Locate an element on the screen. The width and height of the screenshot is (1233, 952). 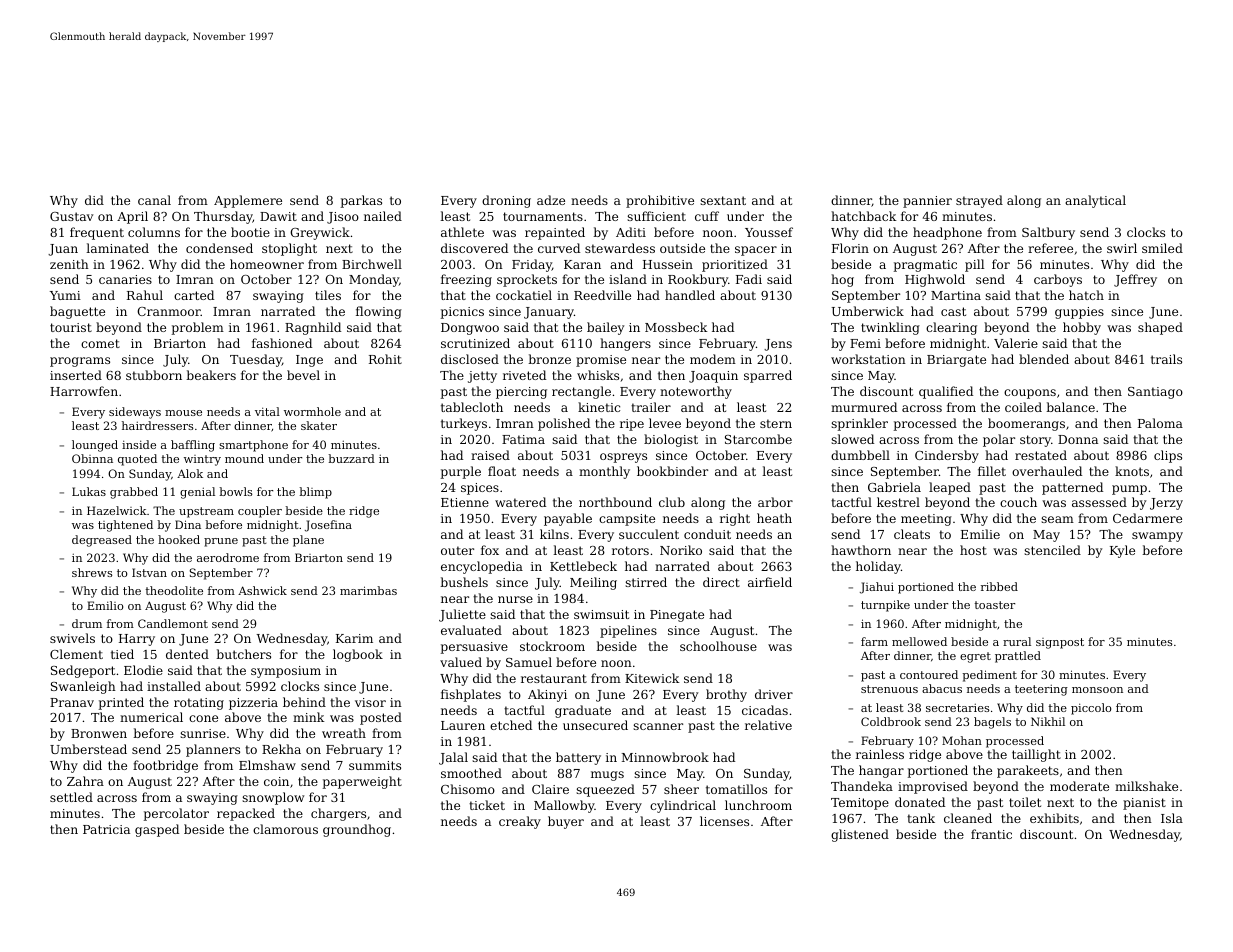
monsoon is located at coordinates (1097, 690).
